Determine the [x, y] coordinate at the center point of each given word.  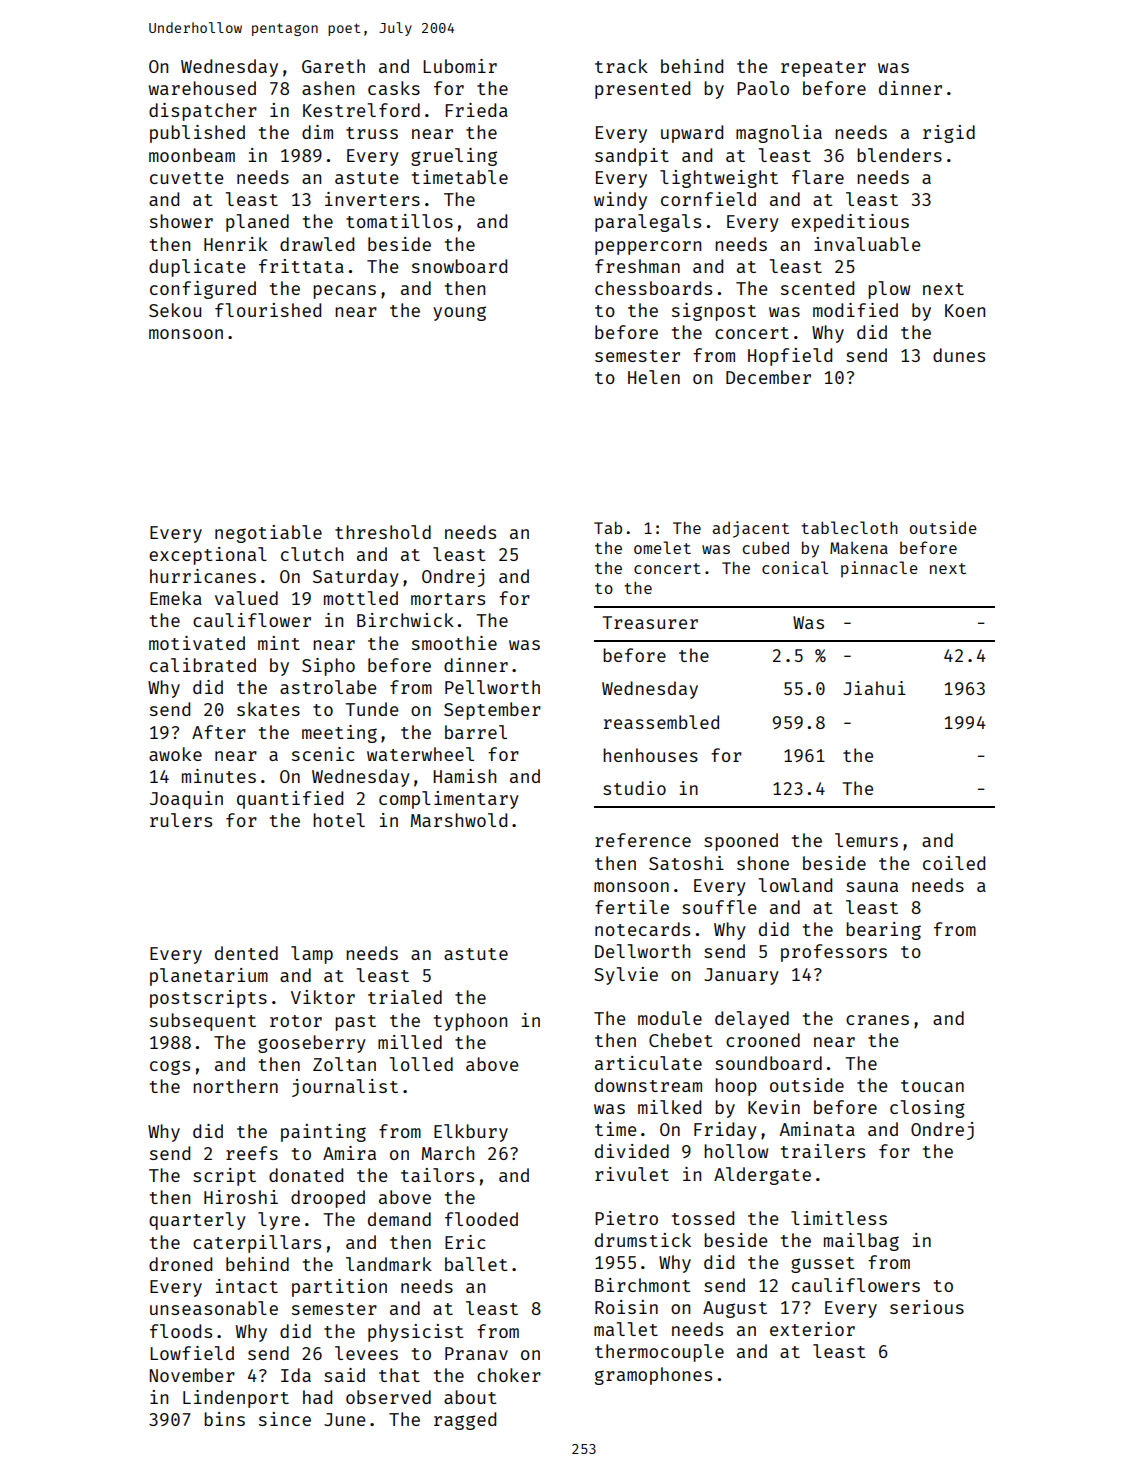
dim [317, 132]
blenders [899, 155]
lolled [421, 1064]
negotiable [268, 534]
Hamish [465, 776]
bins [224, 1419]
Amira [349, 1153]
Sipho [328, 667]
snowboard [459, 266]
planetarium [209, 977]
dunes [959, 355]
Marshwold [459, 820]
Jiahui [874, 688]
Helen [654, 377]
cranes [877, 1020]
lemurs [866, 840]
